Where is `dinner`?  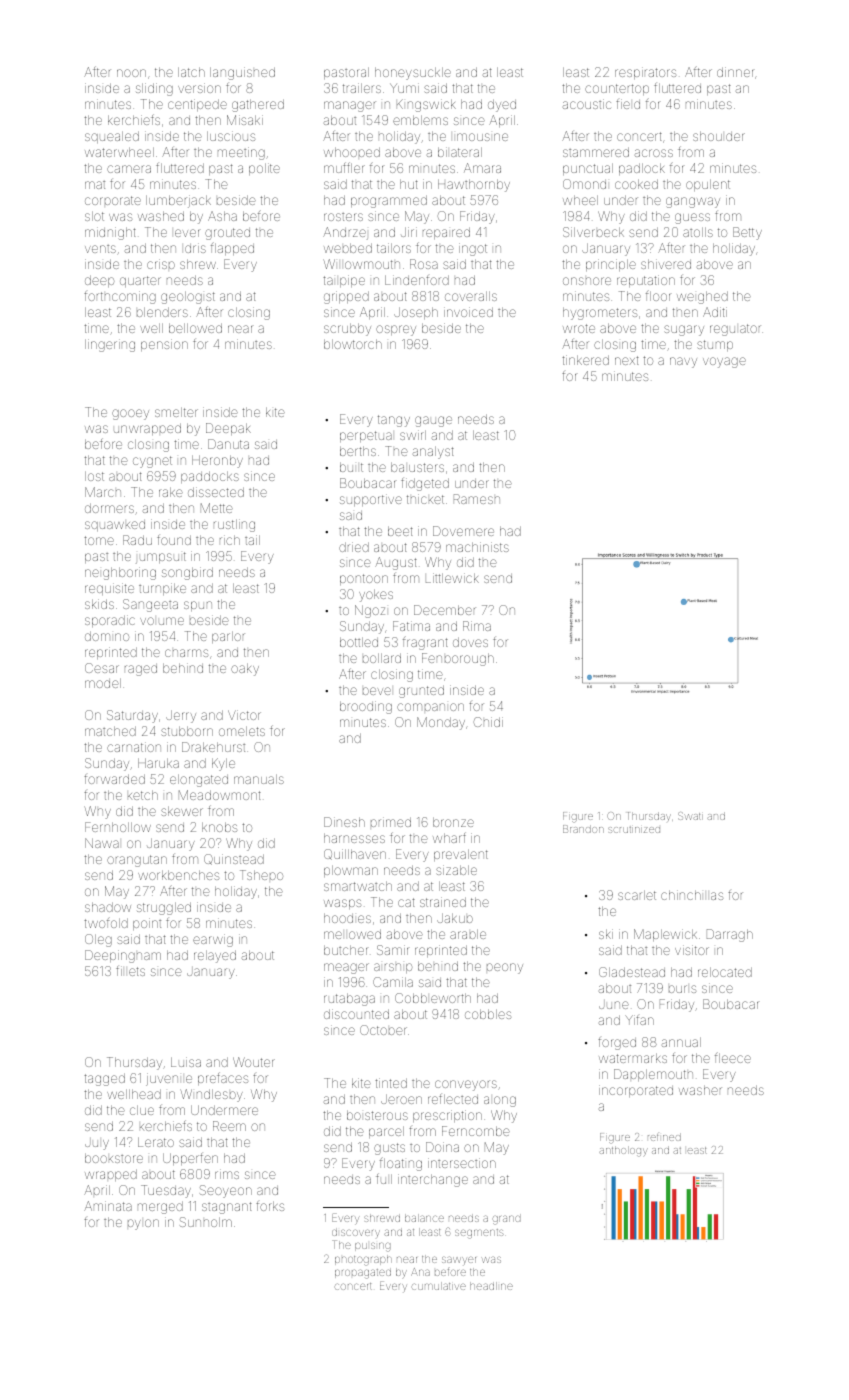
dinner is located at coordinates (735, 72).
